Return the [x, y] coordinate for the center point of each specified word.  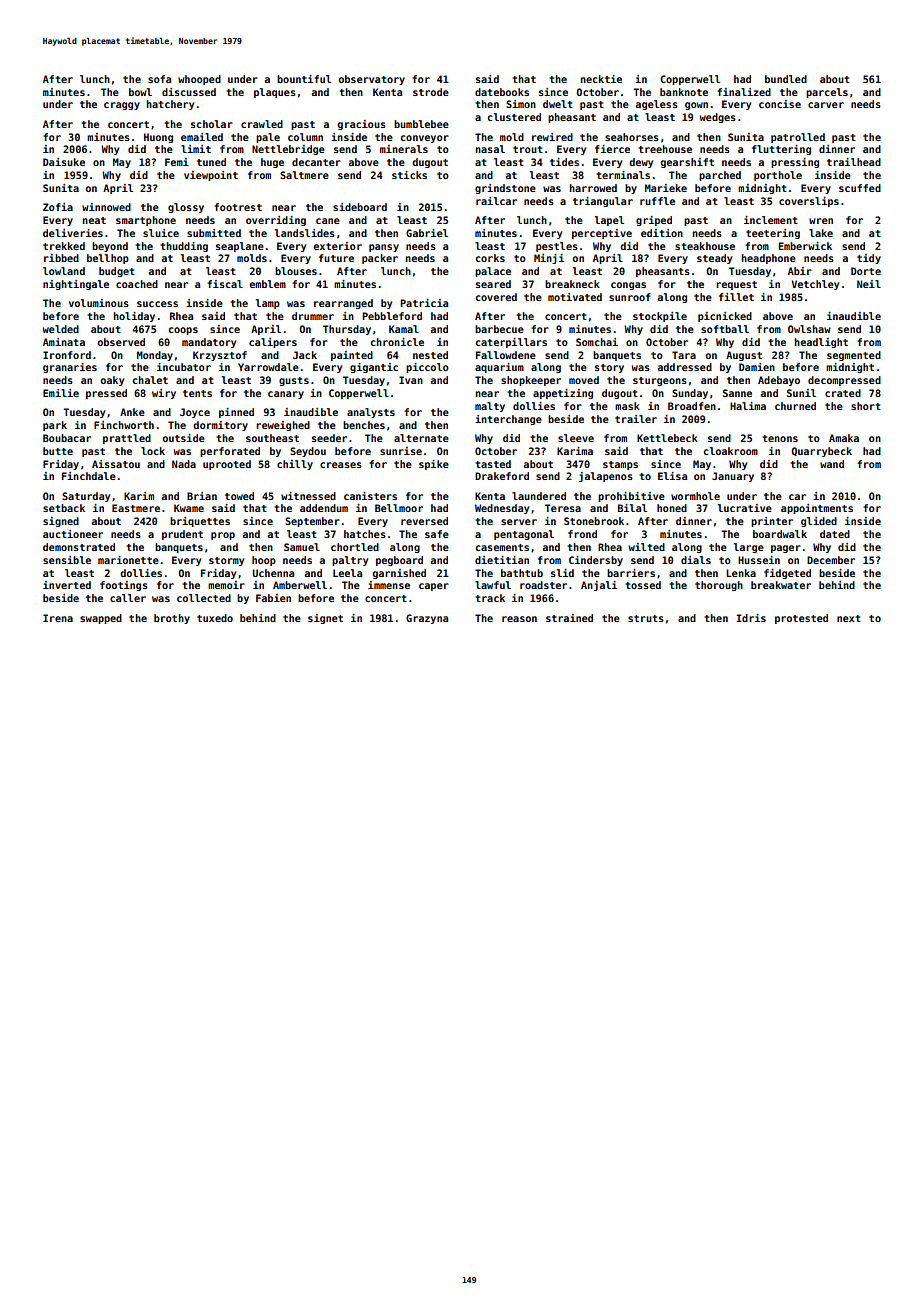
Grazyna [427, 619]
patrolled [798, 138]
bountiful [304, 79]
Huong [158, 138]
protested [801, 619]
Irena [58, 618]
